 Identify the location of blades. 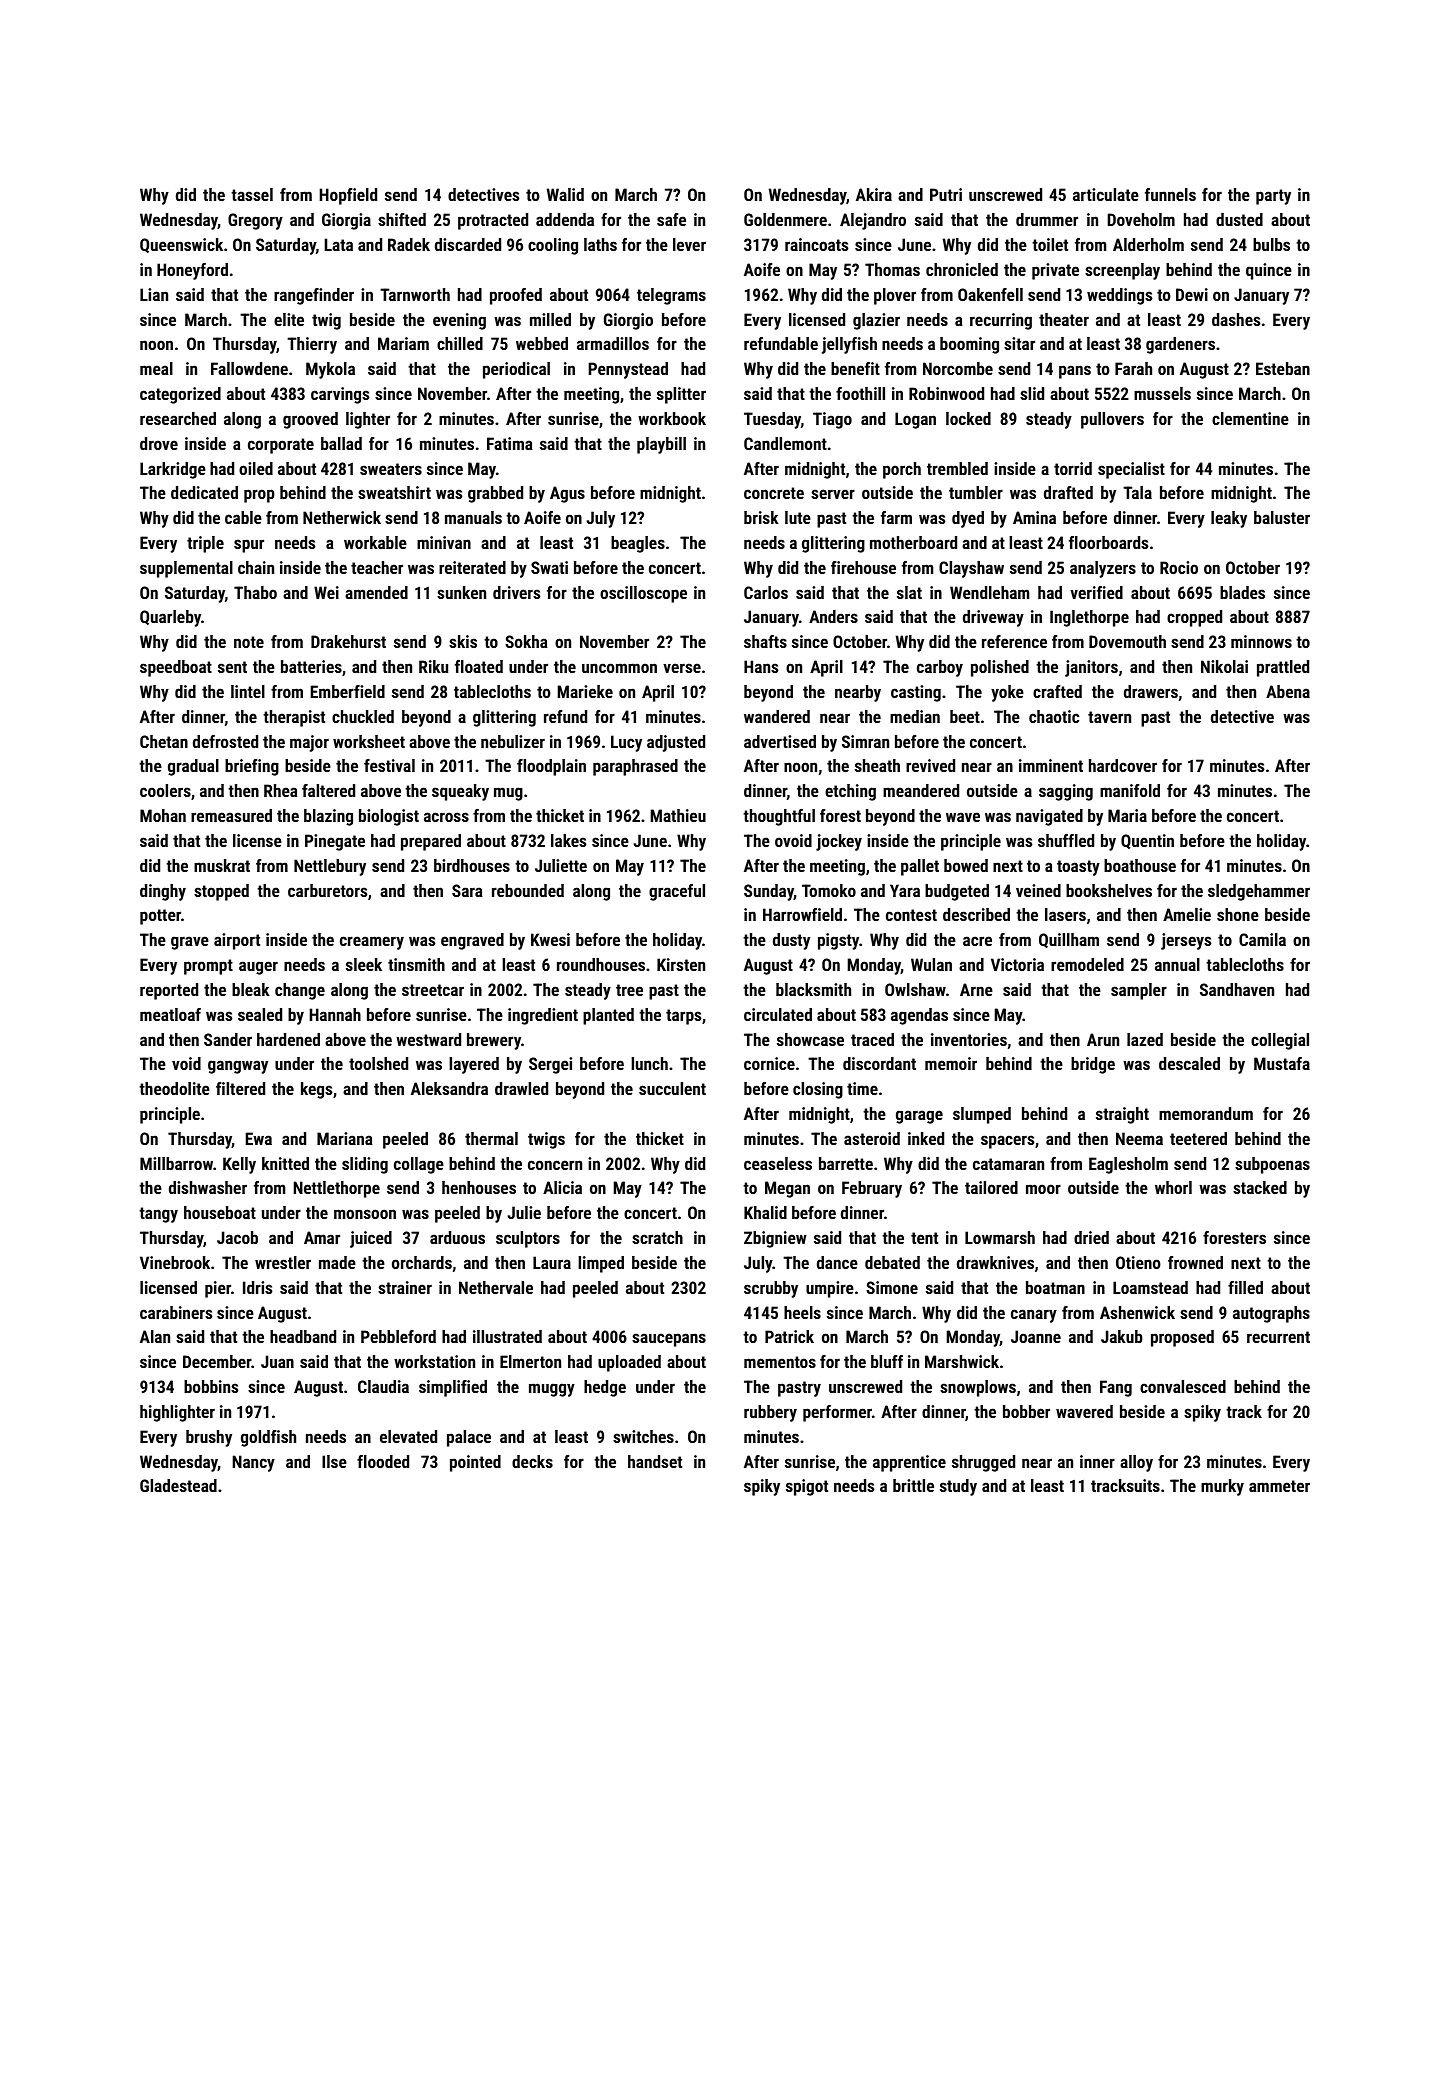
(1242, 592).
